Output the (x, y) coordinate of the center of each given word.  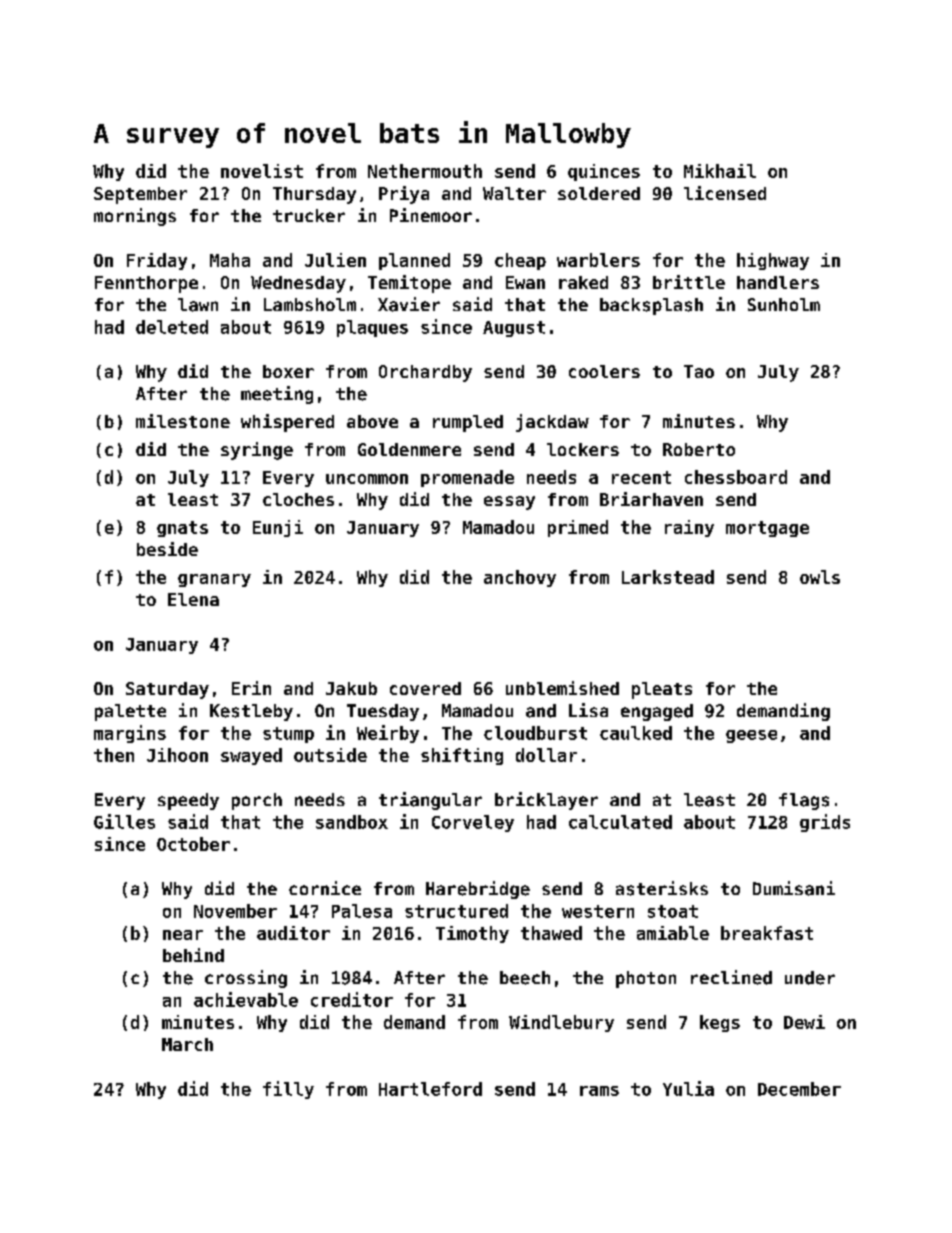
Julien (335, 260)
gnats (182, 529)
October (193, 844)
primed (578, 528)
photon (646, 979)
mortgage (767, 529)
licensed (725, 193)
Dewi (804, 1022)
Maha (230, 260)
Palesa (362, 911)
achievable (246, 999)
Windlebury (561, 1023)
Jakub (351, 688)
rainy (689, 528)
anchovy (520, 578)
